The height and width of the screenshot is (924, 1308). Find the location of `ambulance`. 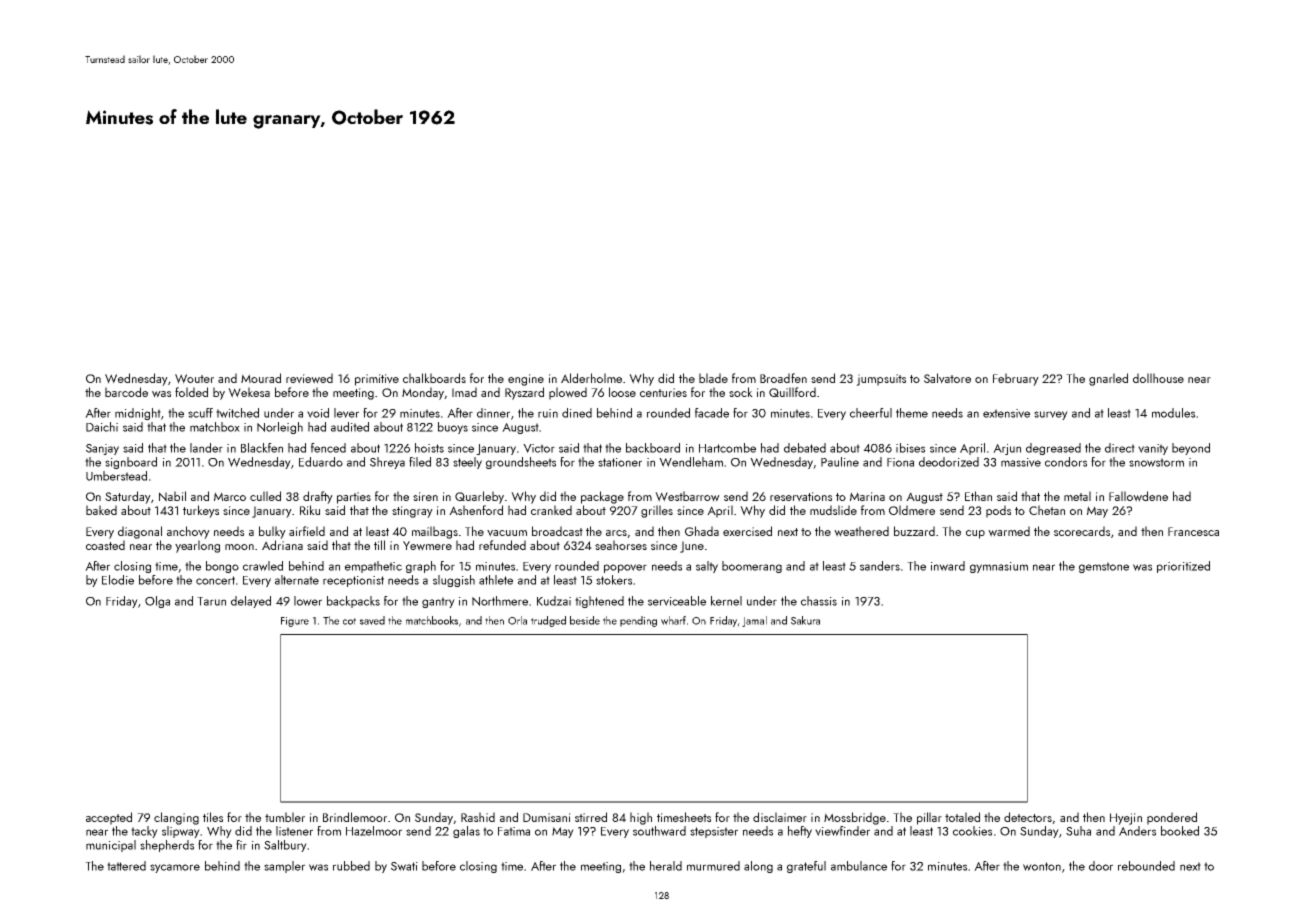

ambulance is located at coordinates (859, 866).
